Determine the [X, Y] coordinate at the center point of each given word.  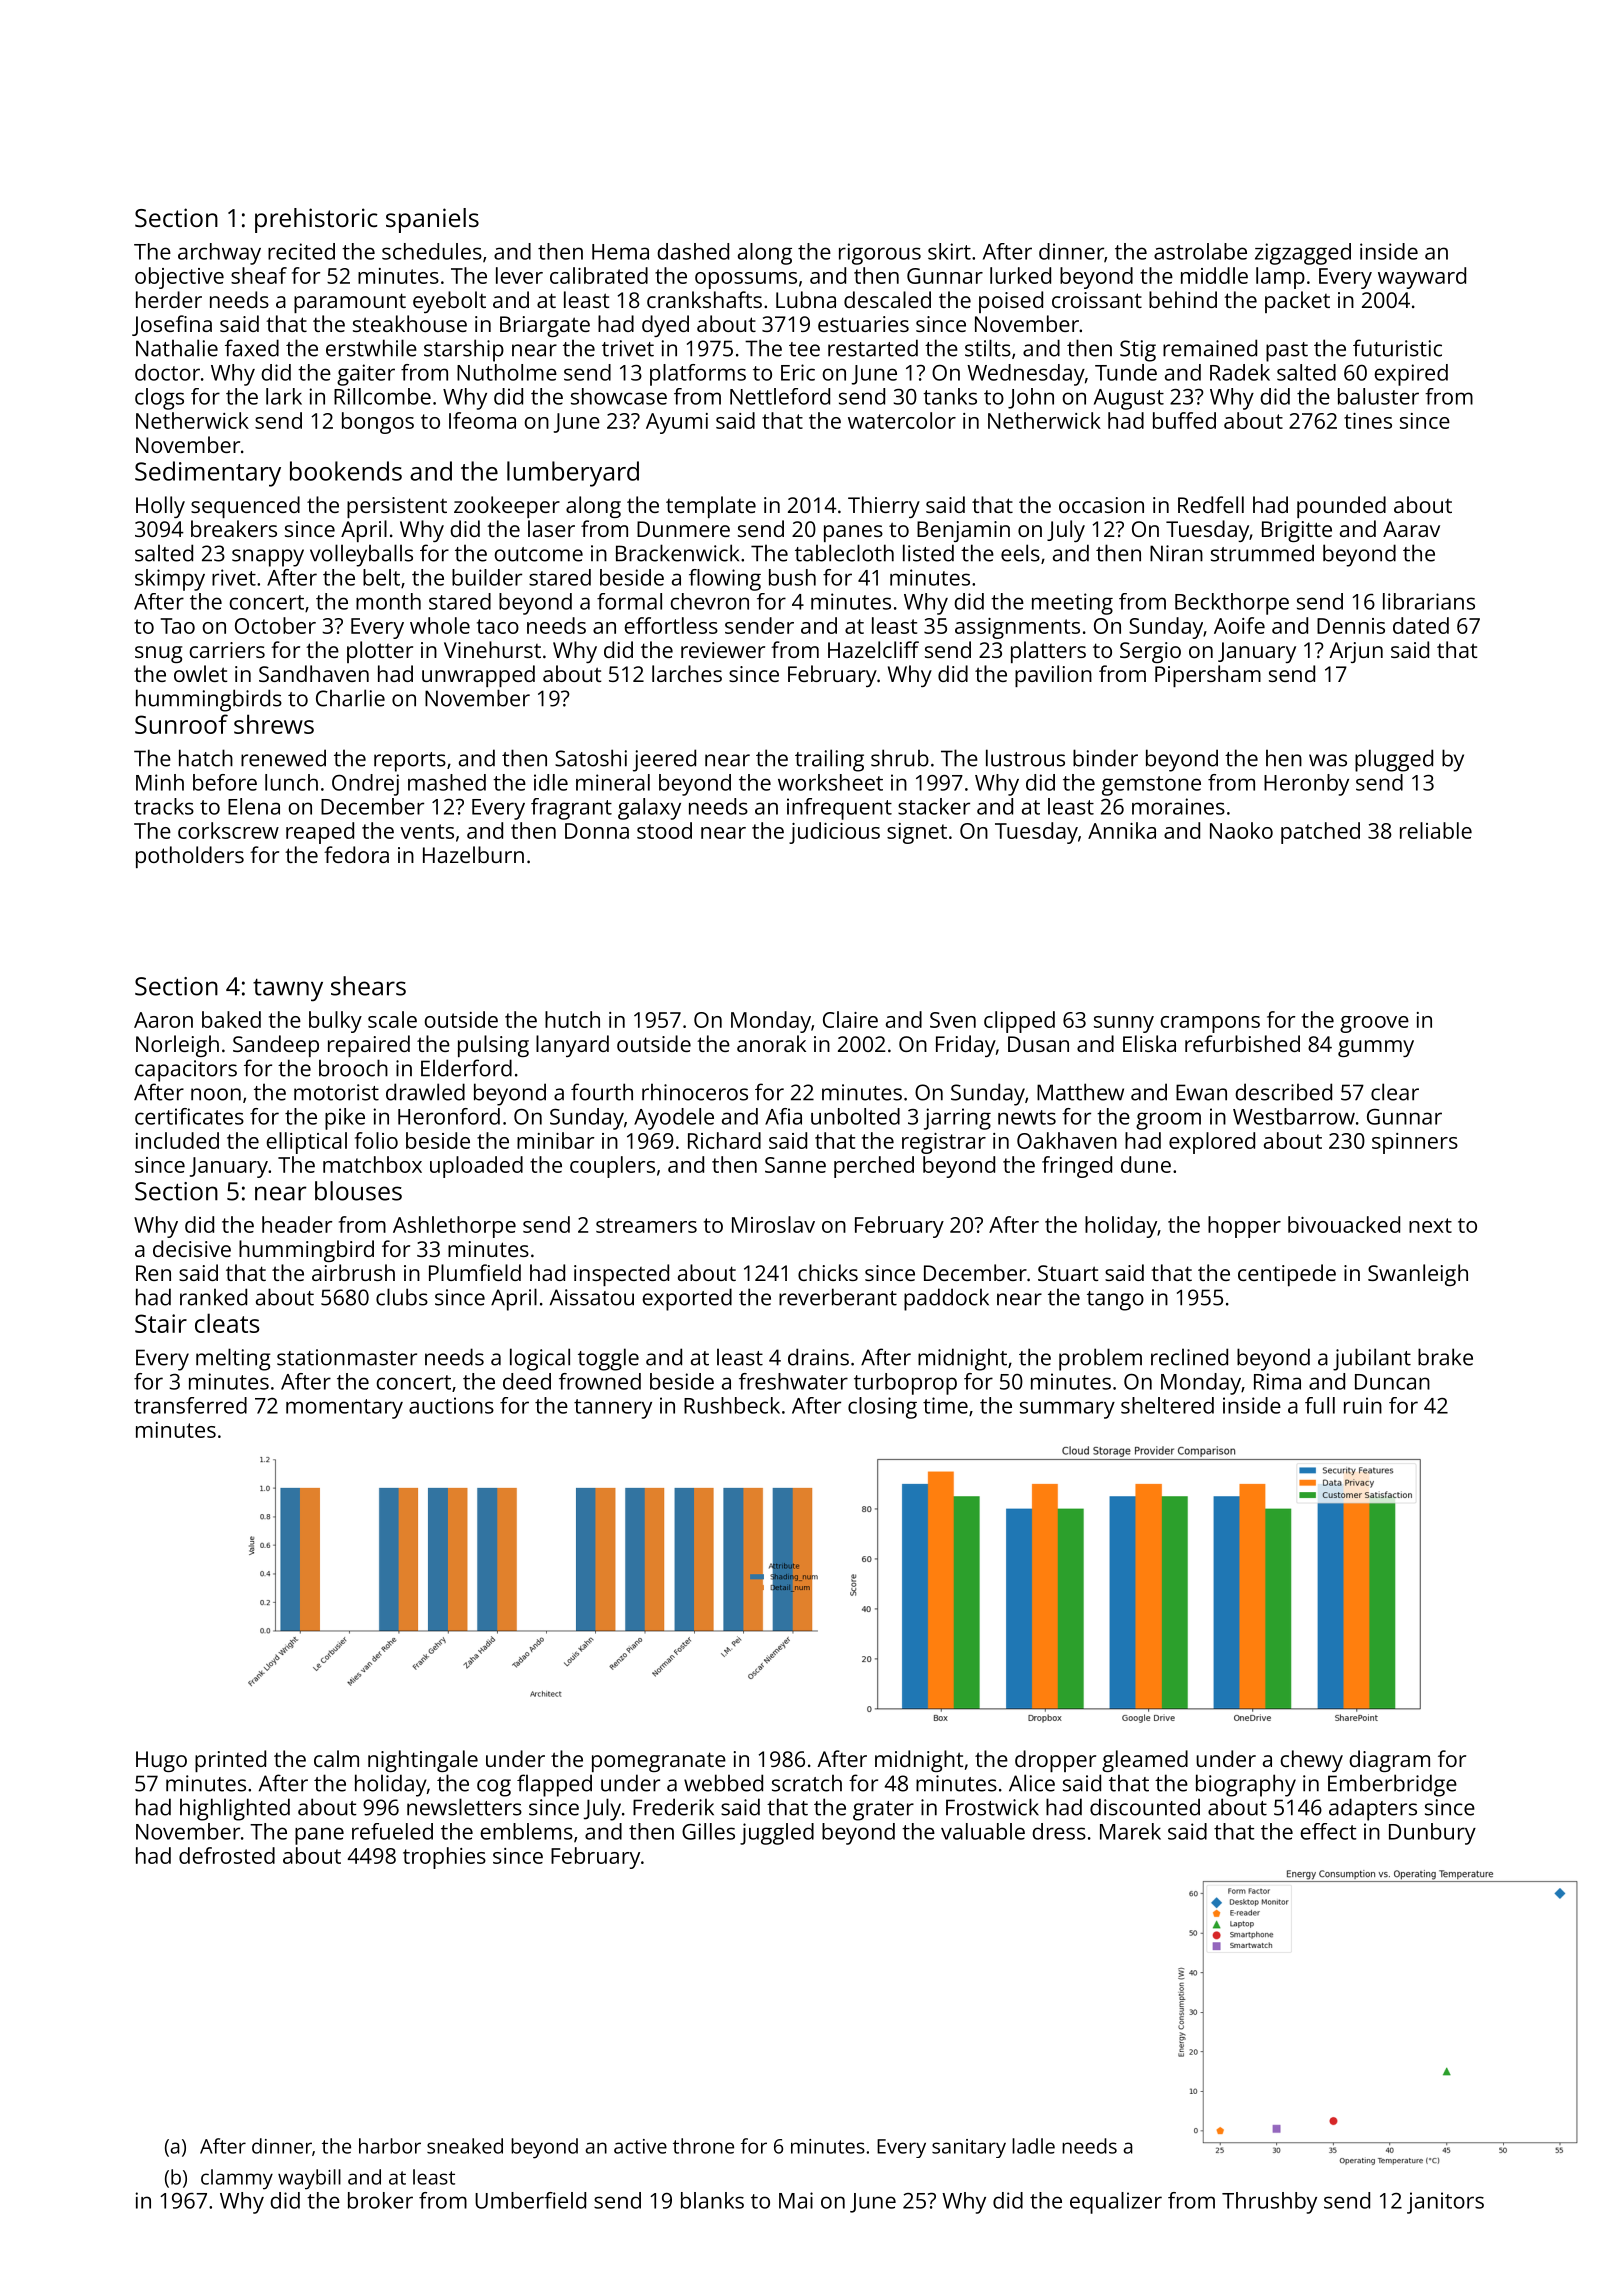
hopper [1244, 1227]
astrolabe [1200, 251]
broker [380, 2200]
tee [804, 349]
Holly [160, 507]
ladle [1033, 2146]
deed [527, 1381]
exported [687, 1299]
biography [1246, 1785]
